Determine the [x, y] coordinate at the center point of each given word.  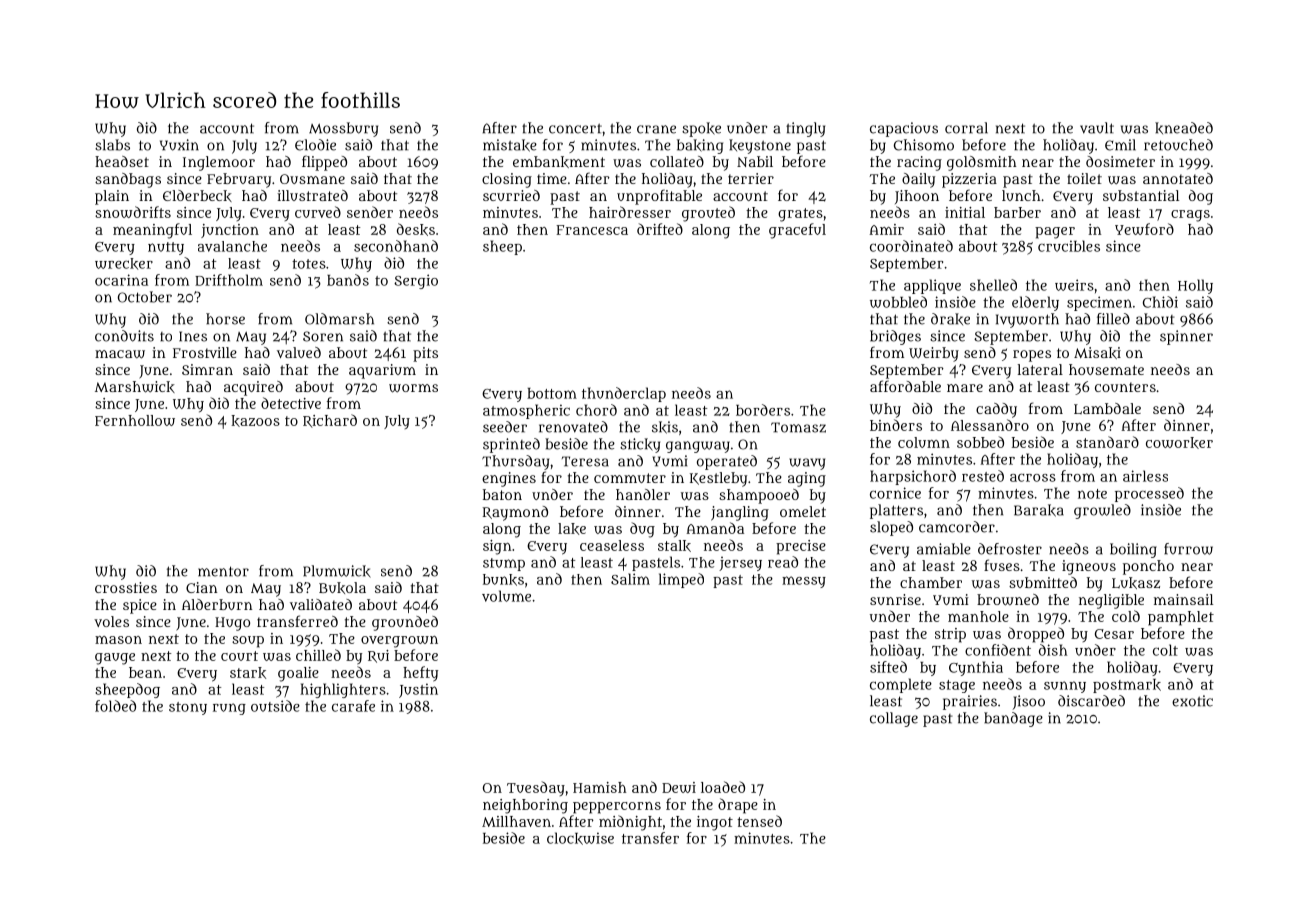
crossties [126, 587]
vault [1097, 128]
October [145, 297]
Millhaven [516, 821]
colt [1165, 650]
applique [932, 286]
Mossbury [343, 129]
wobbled [898, 302]
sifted [888, 667]
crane [656, 129]
